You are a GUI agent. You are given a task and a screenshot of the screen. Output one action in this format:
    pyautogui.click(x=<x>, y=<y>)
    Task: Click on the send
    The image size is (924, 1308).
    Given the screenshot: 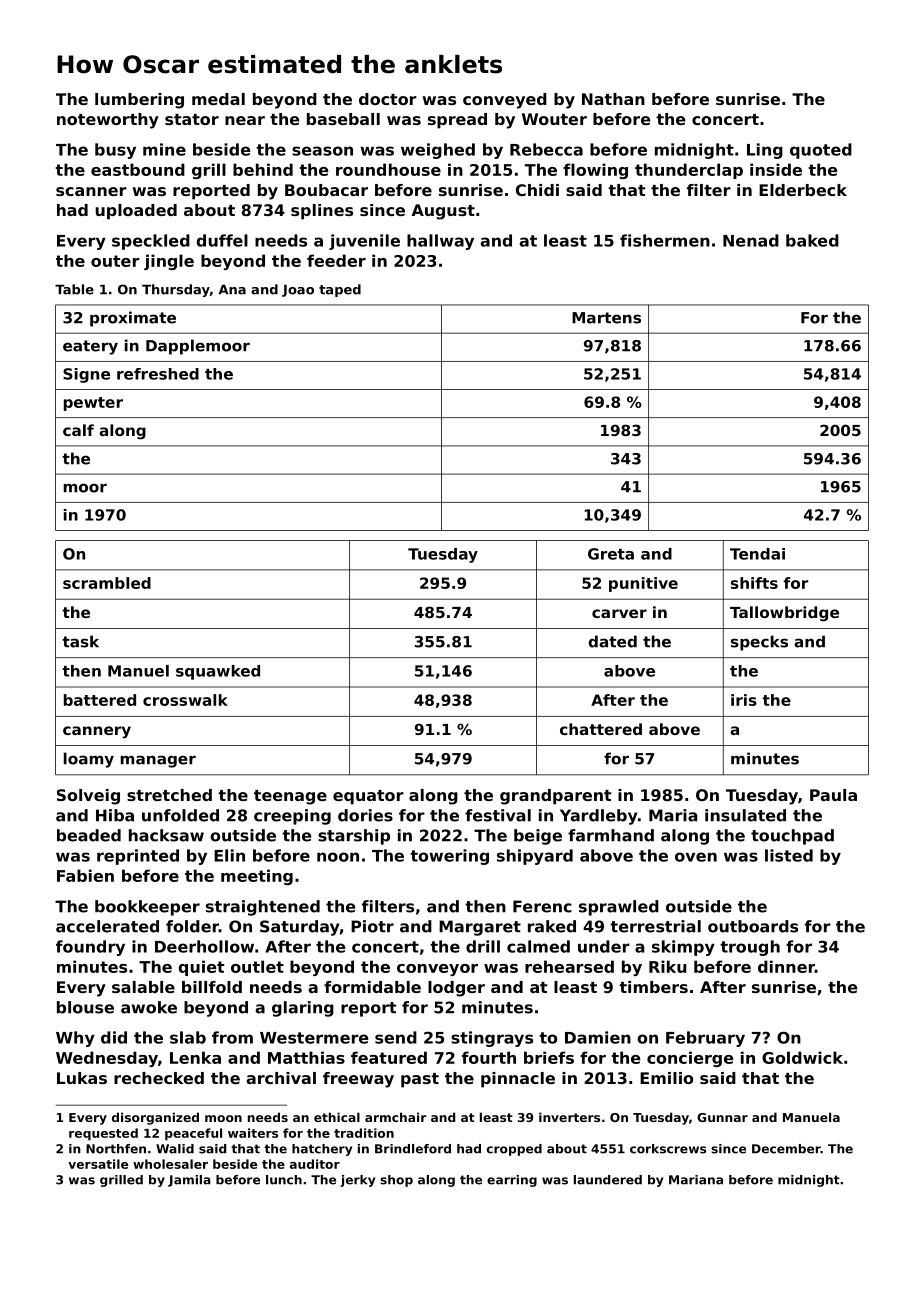 What is the action you would take?
    pyautogui.click(x=396, y=1037)
